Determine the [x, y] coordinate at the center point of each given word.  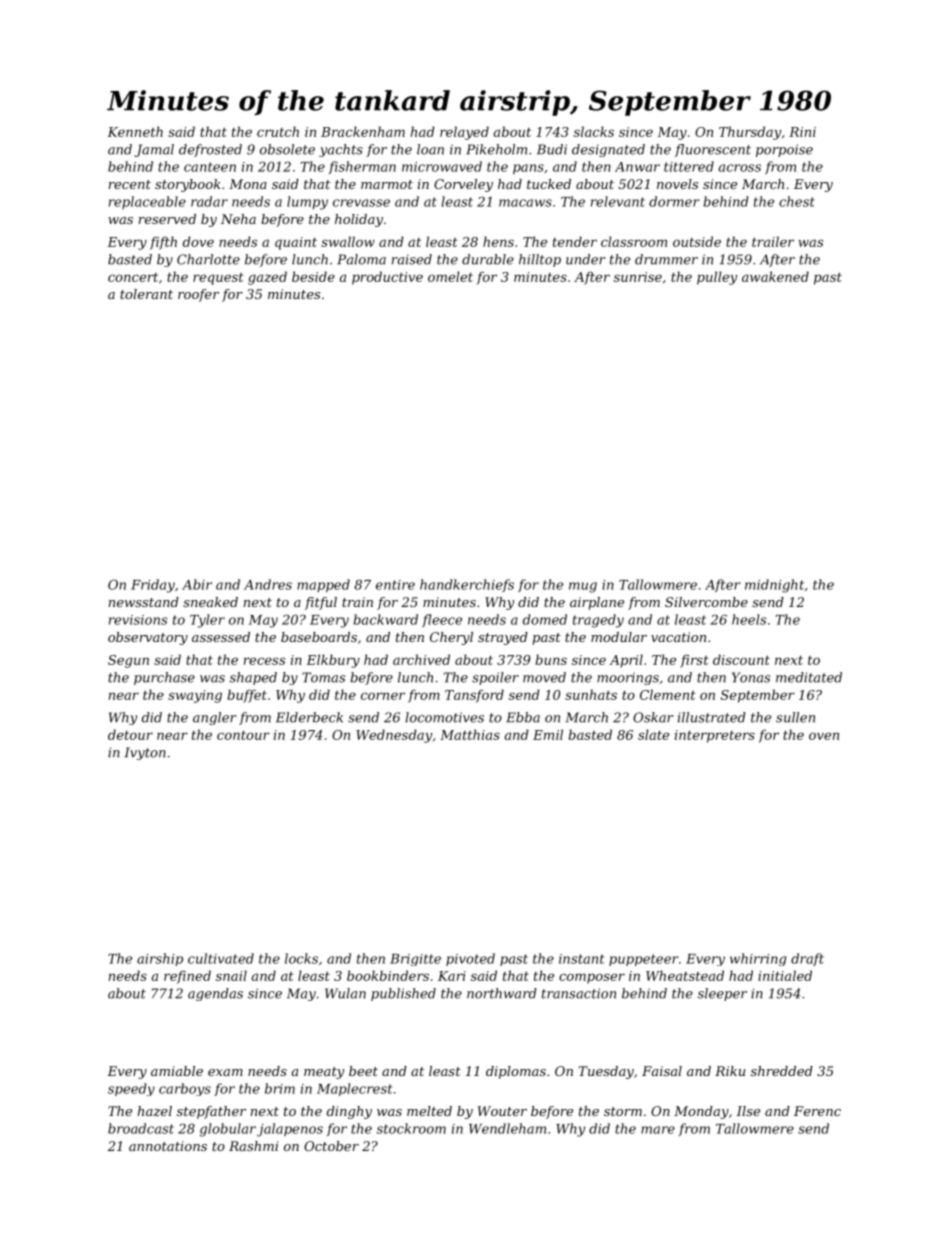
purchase [164, 678]
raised [412, 259]
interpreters [715, 736]
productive [387, 278]
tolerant [146, 294]
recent [130, 184]
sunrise [638, 277]
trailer [773, 241]
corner [383, 696]
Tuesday [606, 1072]
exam [225, 1072]
